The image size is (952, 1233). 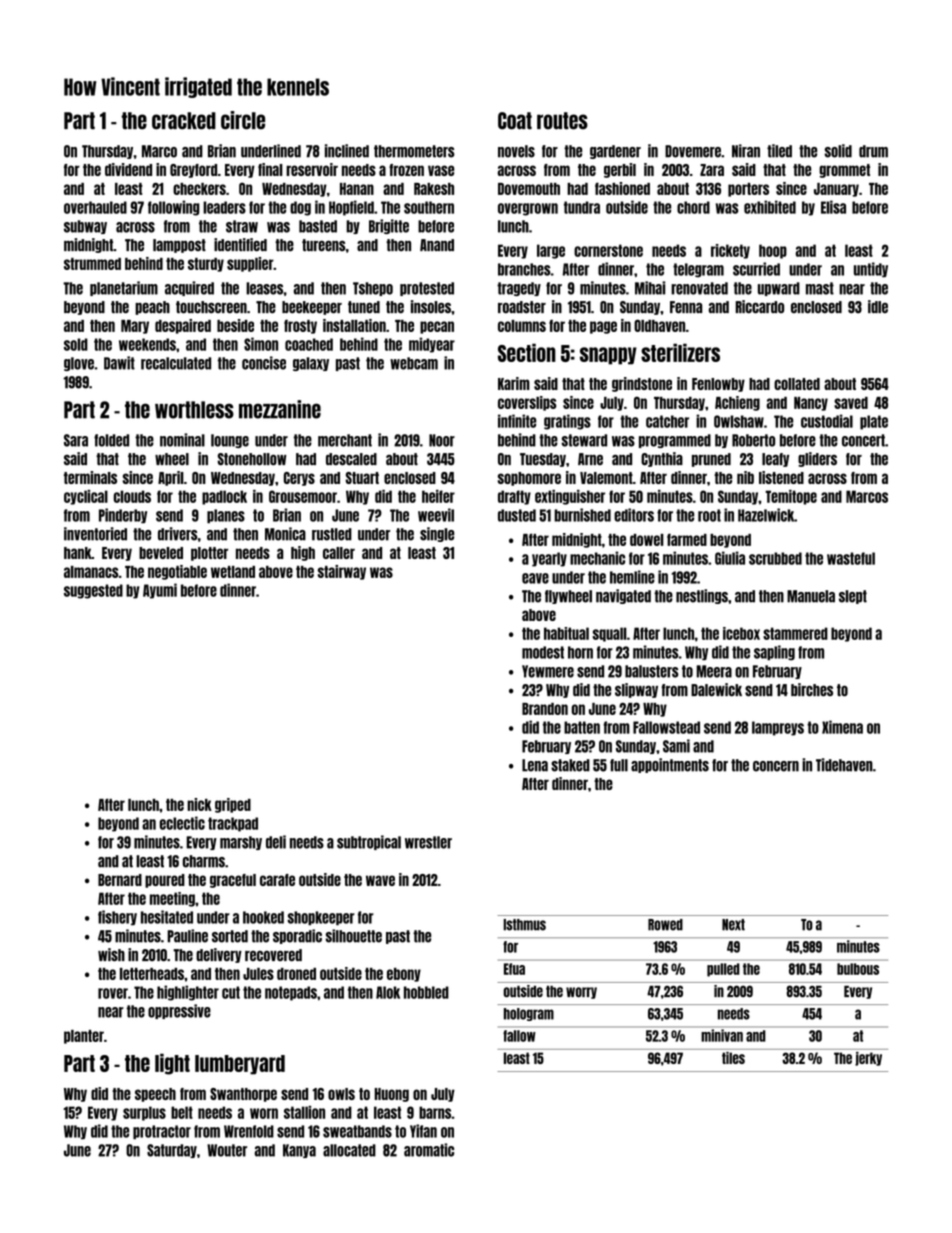 I want to click on Kanya, so click(x=299, y=1151).
